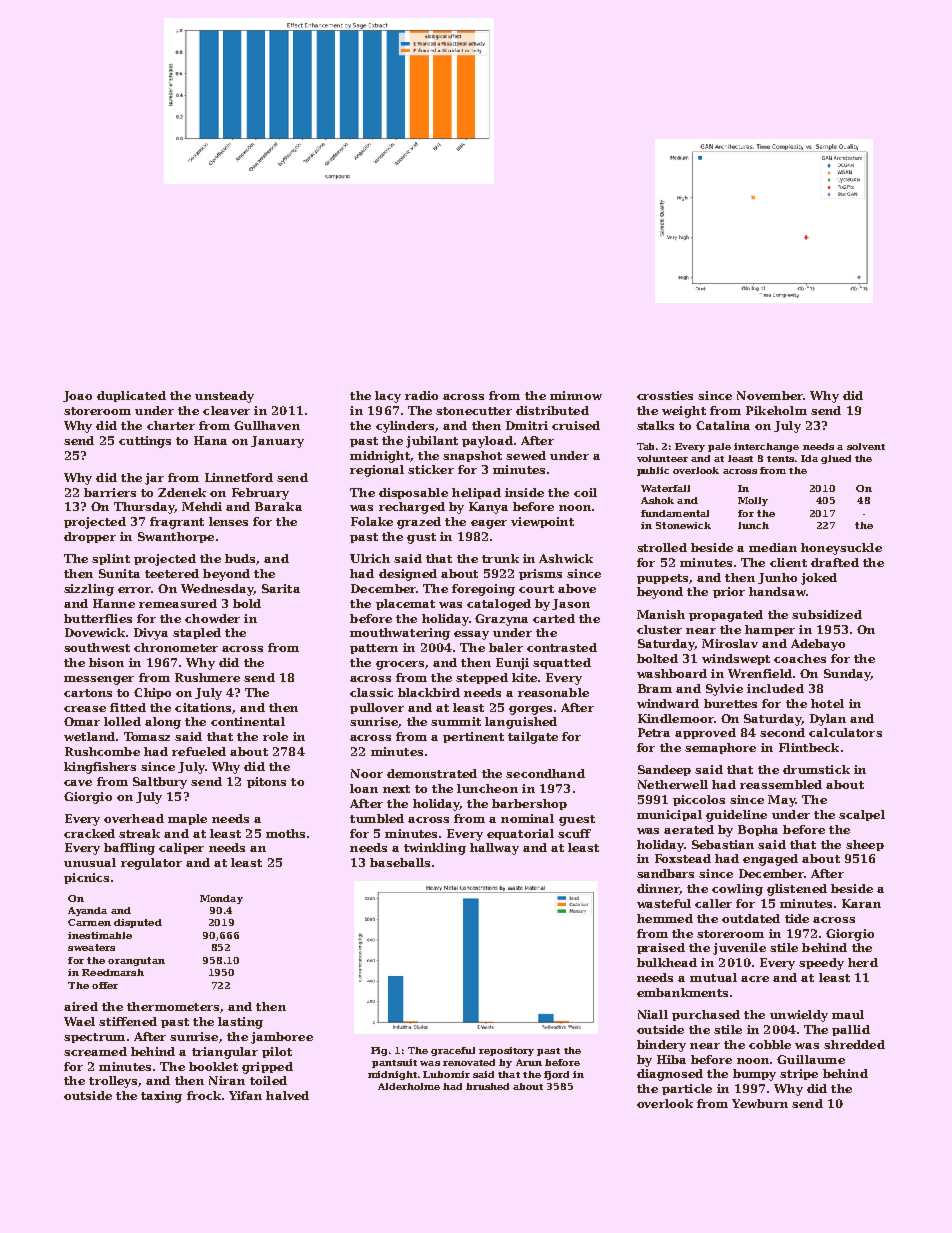  What do you see at coordinates (282, 1038) in the image?
I see `jamboree` at bounding box center [282, 1038].
